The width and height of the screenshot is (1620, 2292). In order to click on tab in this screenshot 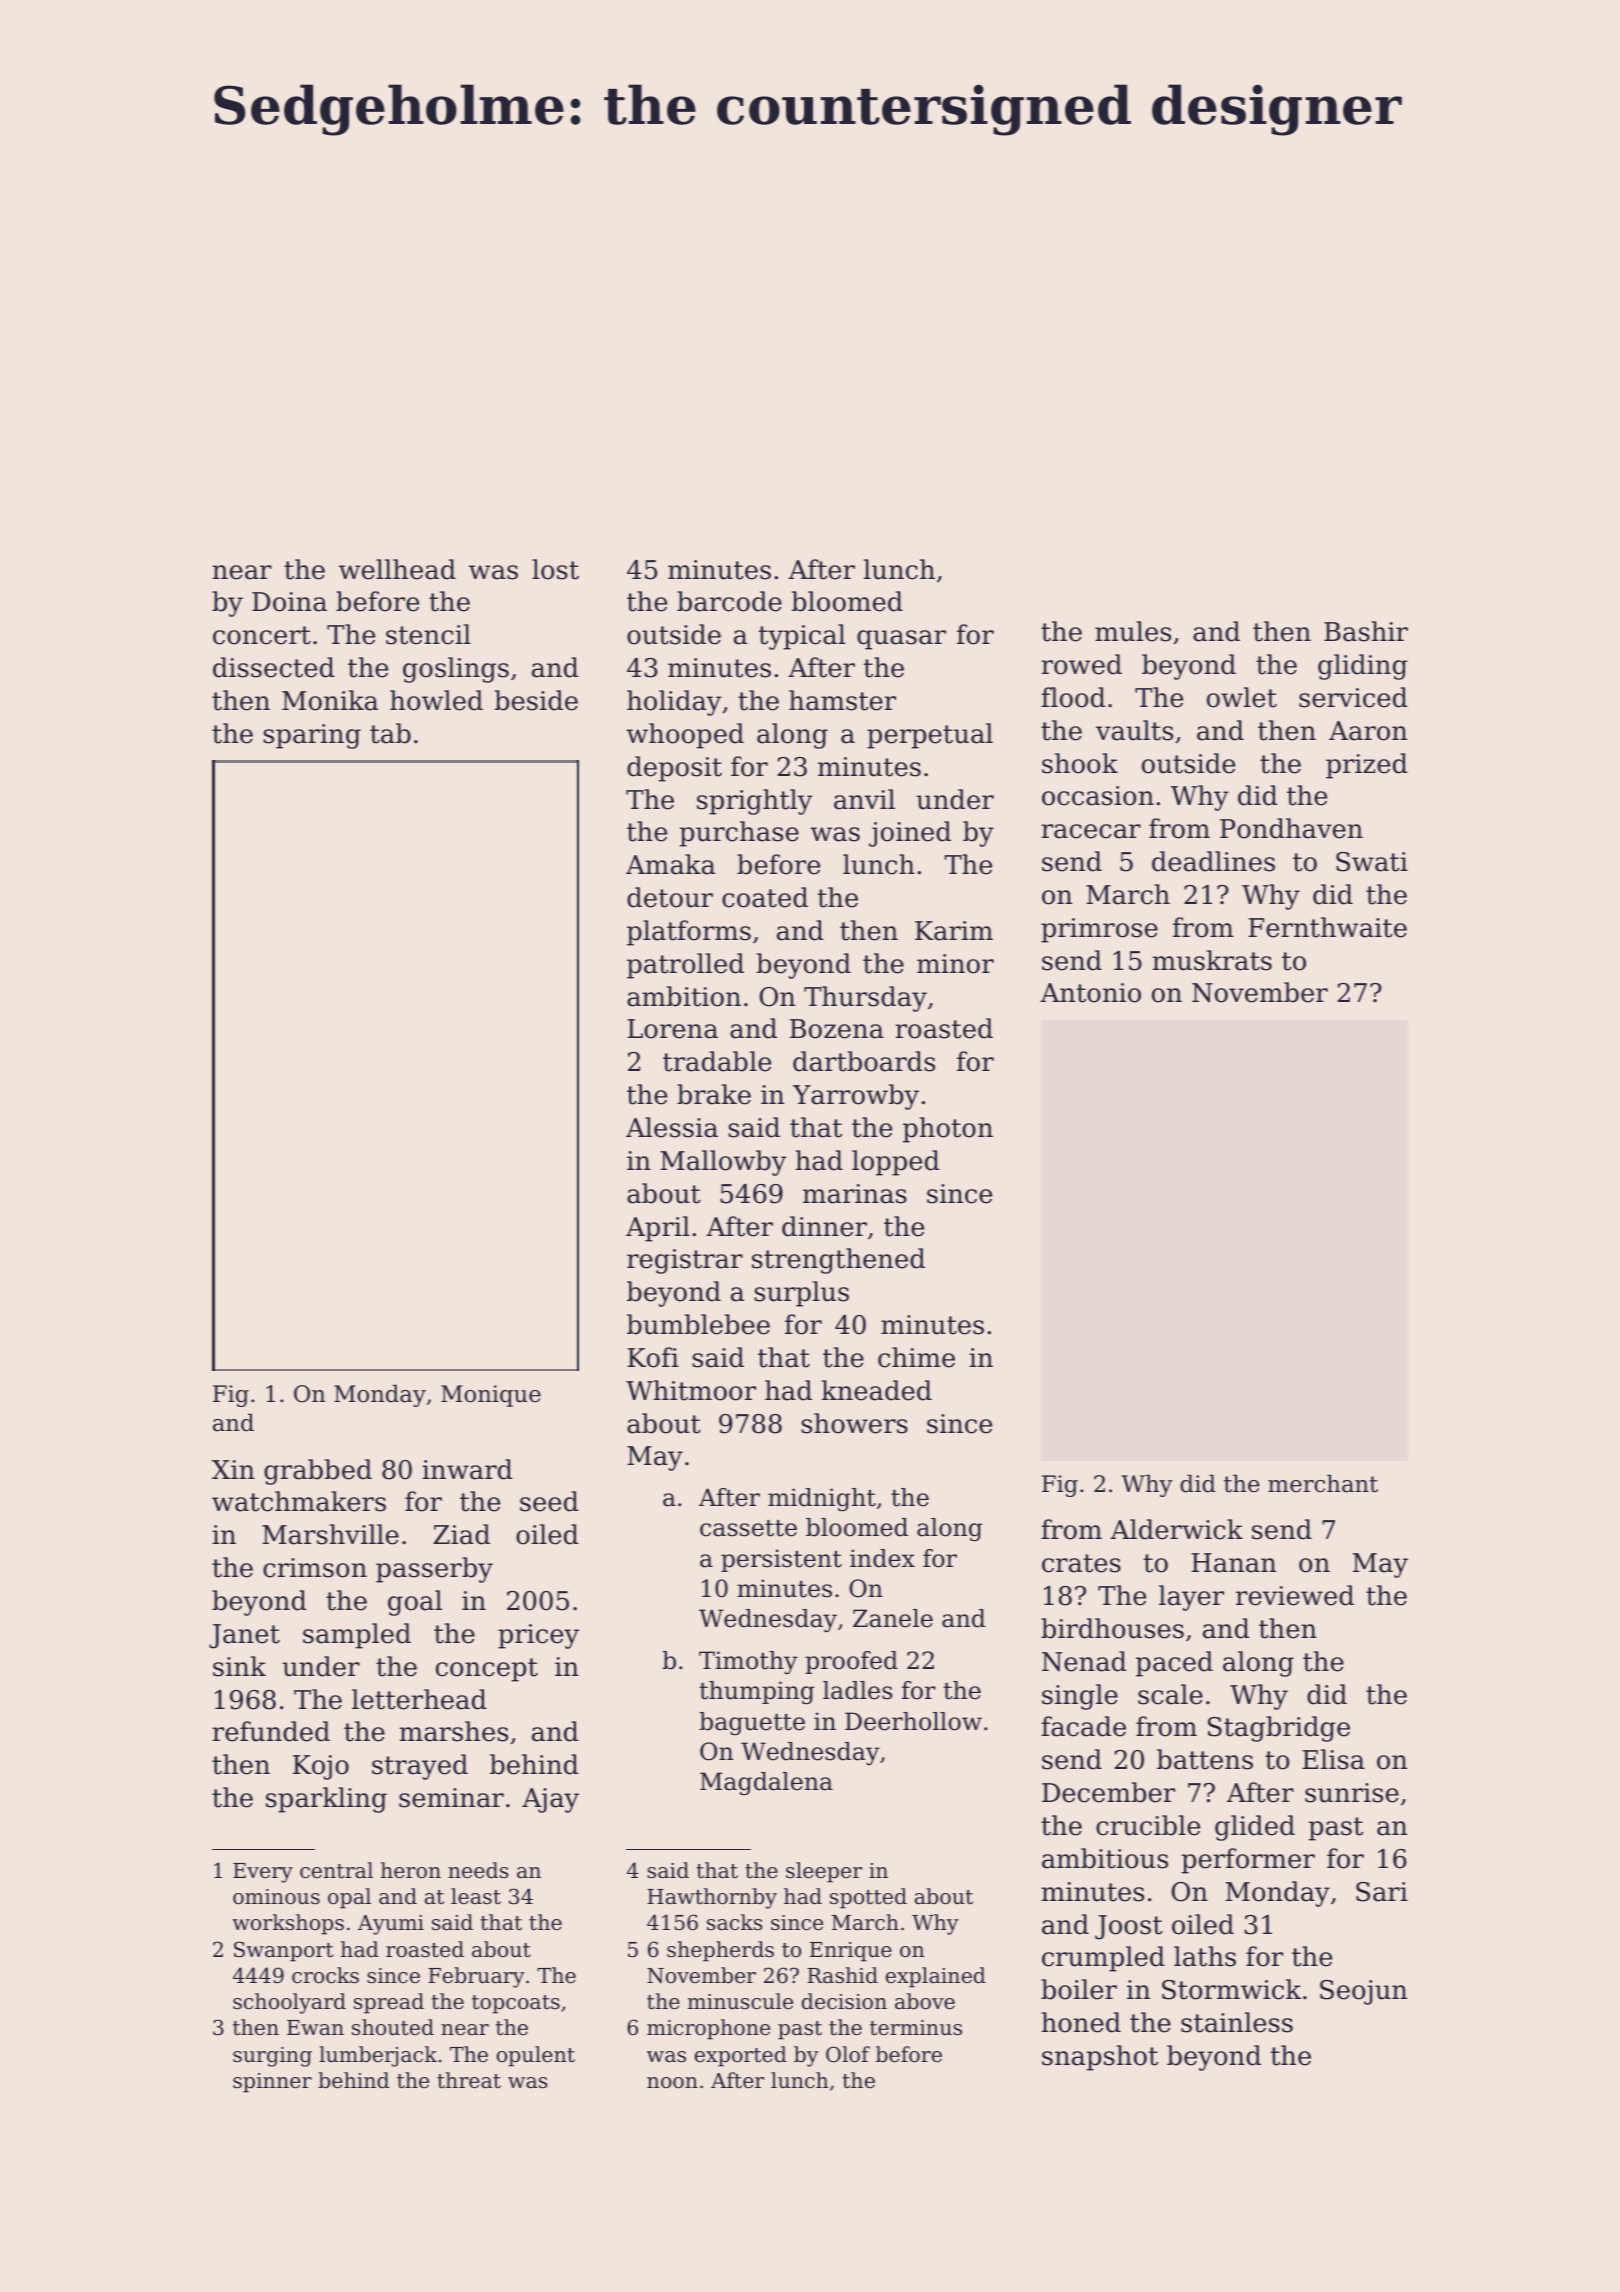, I will do `click(390, 733)`.
